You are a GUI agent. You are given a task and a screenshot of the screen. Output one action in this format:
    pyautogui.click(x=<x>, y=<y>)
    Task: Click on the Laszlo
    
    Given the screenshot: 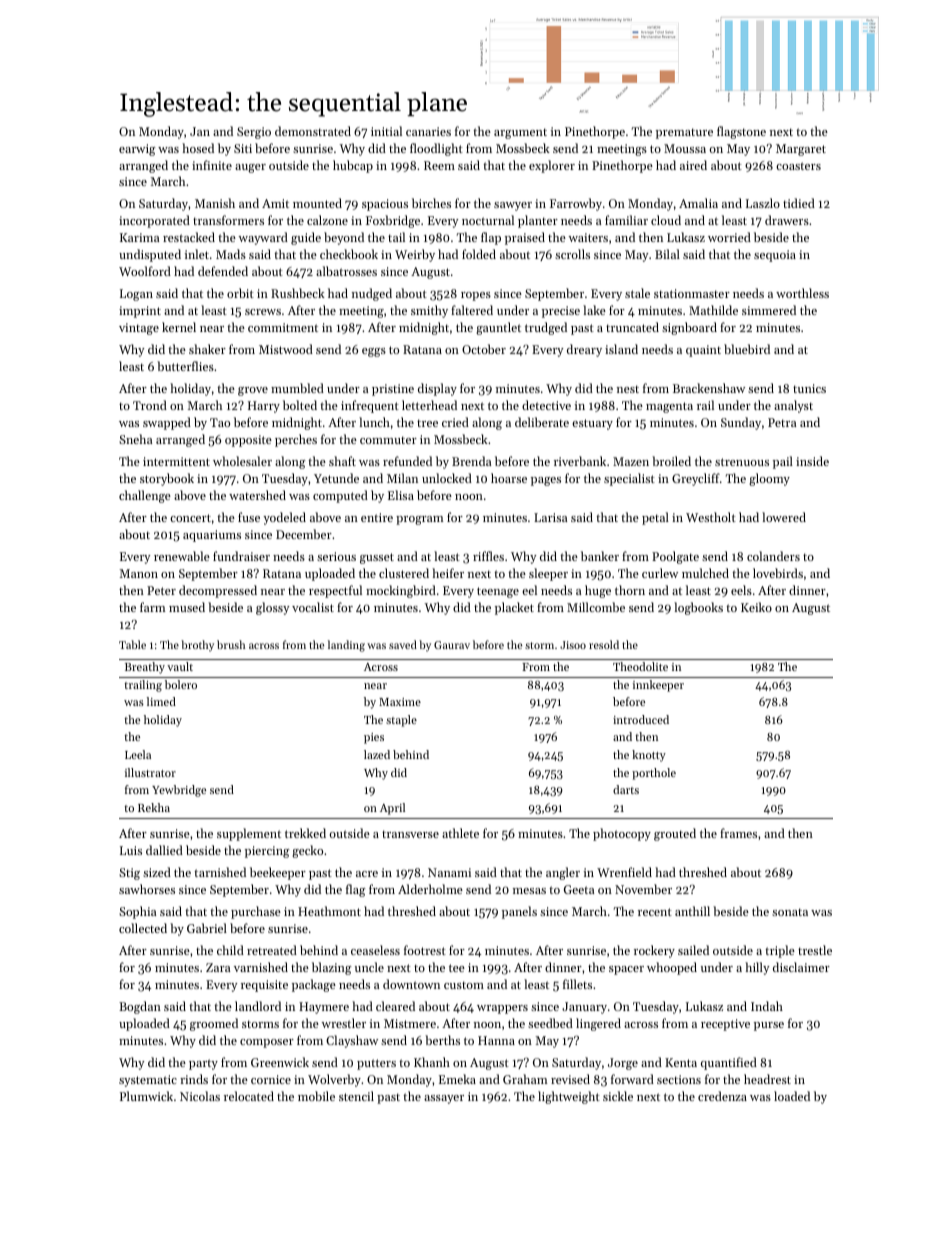 What is the action you would take?
    pyautogui.click(x=763, y=203)
